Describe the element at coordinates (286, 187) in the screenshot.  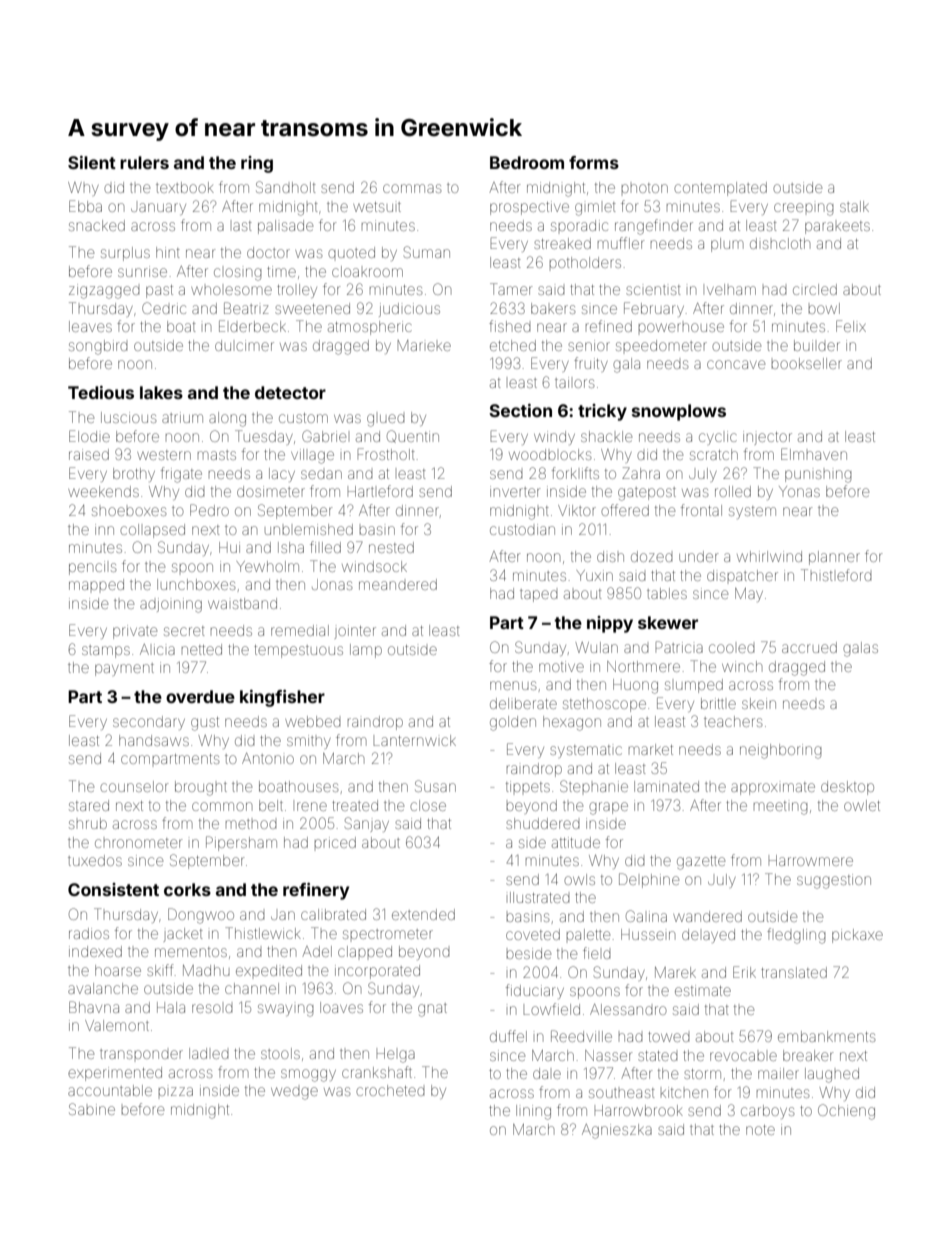
I see `Sandholt` at that location.
